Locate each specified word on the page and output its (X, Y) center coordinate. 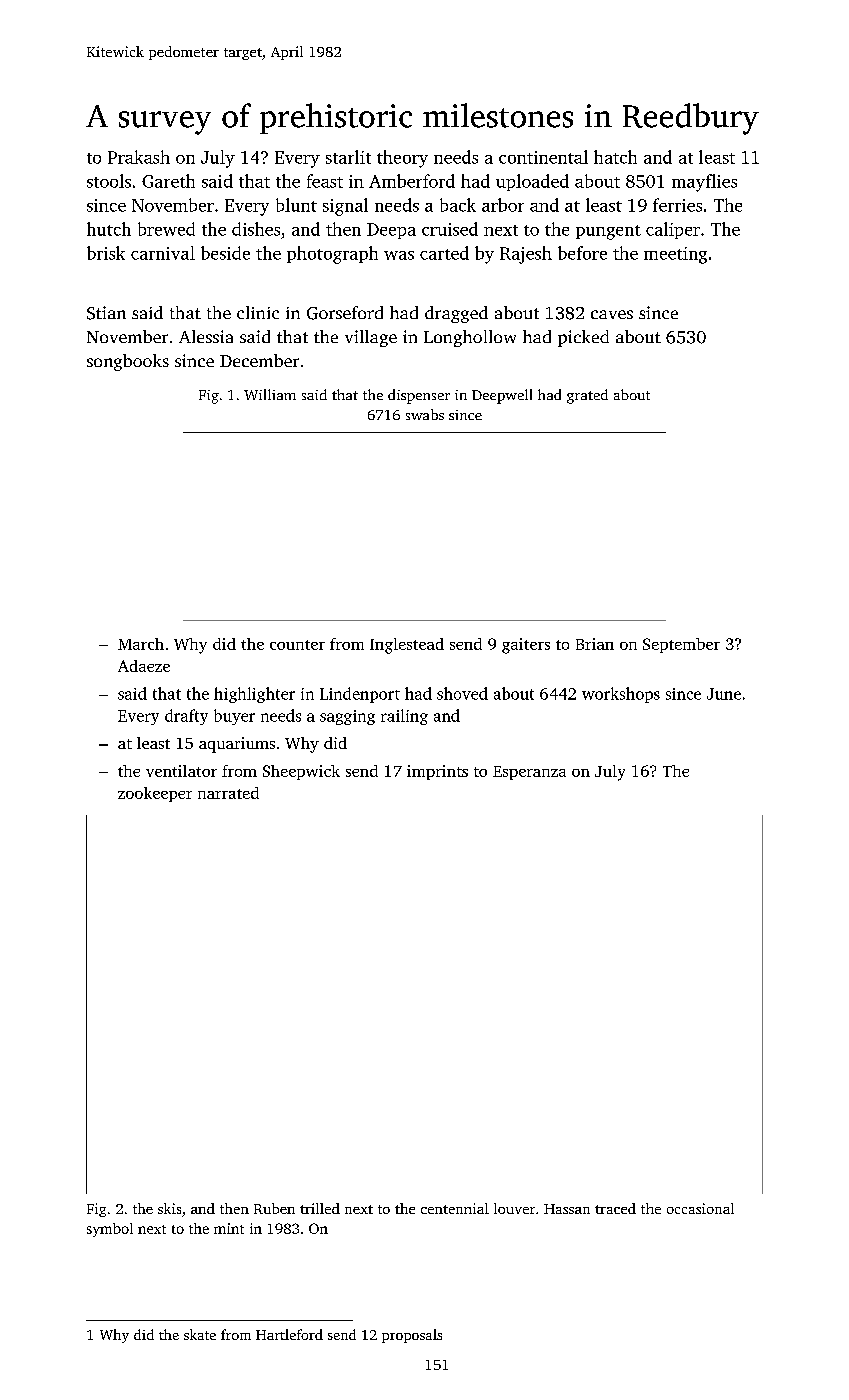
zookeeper (155, 794)
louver (514, 1208)
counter (297, 645)
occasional (700, 1208)
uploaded (532, 182)
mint (229, 1228)
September (681, 645)
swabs (425, 414)
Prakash (139, 157)
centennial (455, 1208)
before (582, 253)
